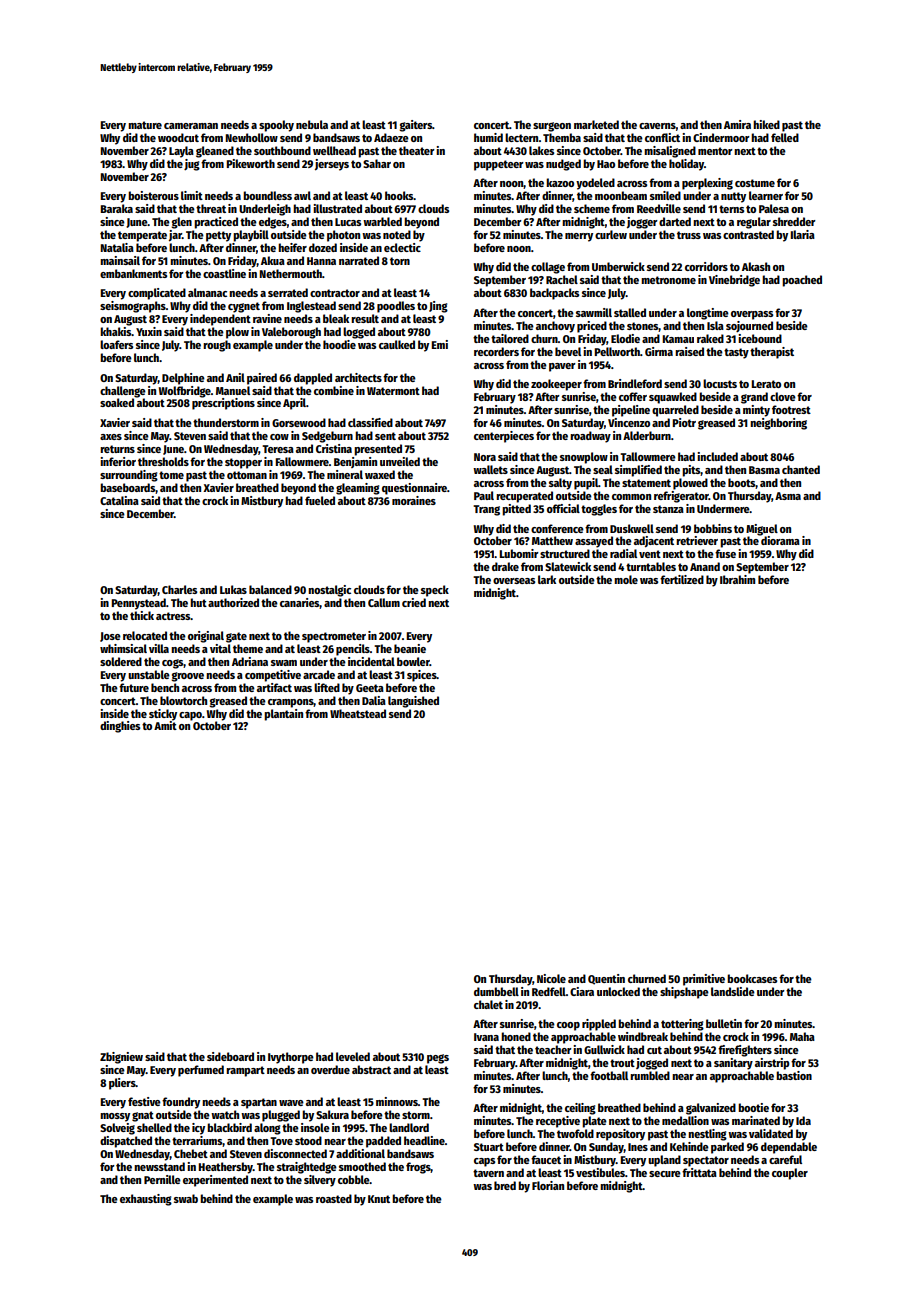  I want to click on swab, so click(186, 1198).
